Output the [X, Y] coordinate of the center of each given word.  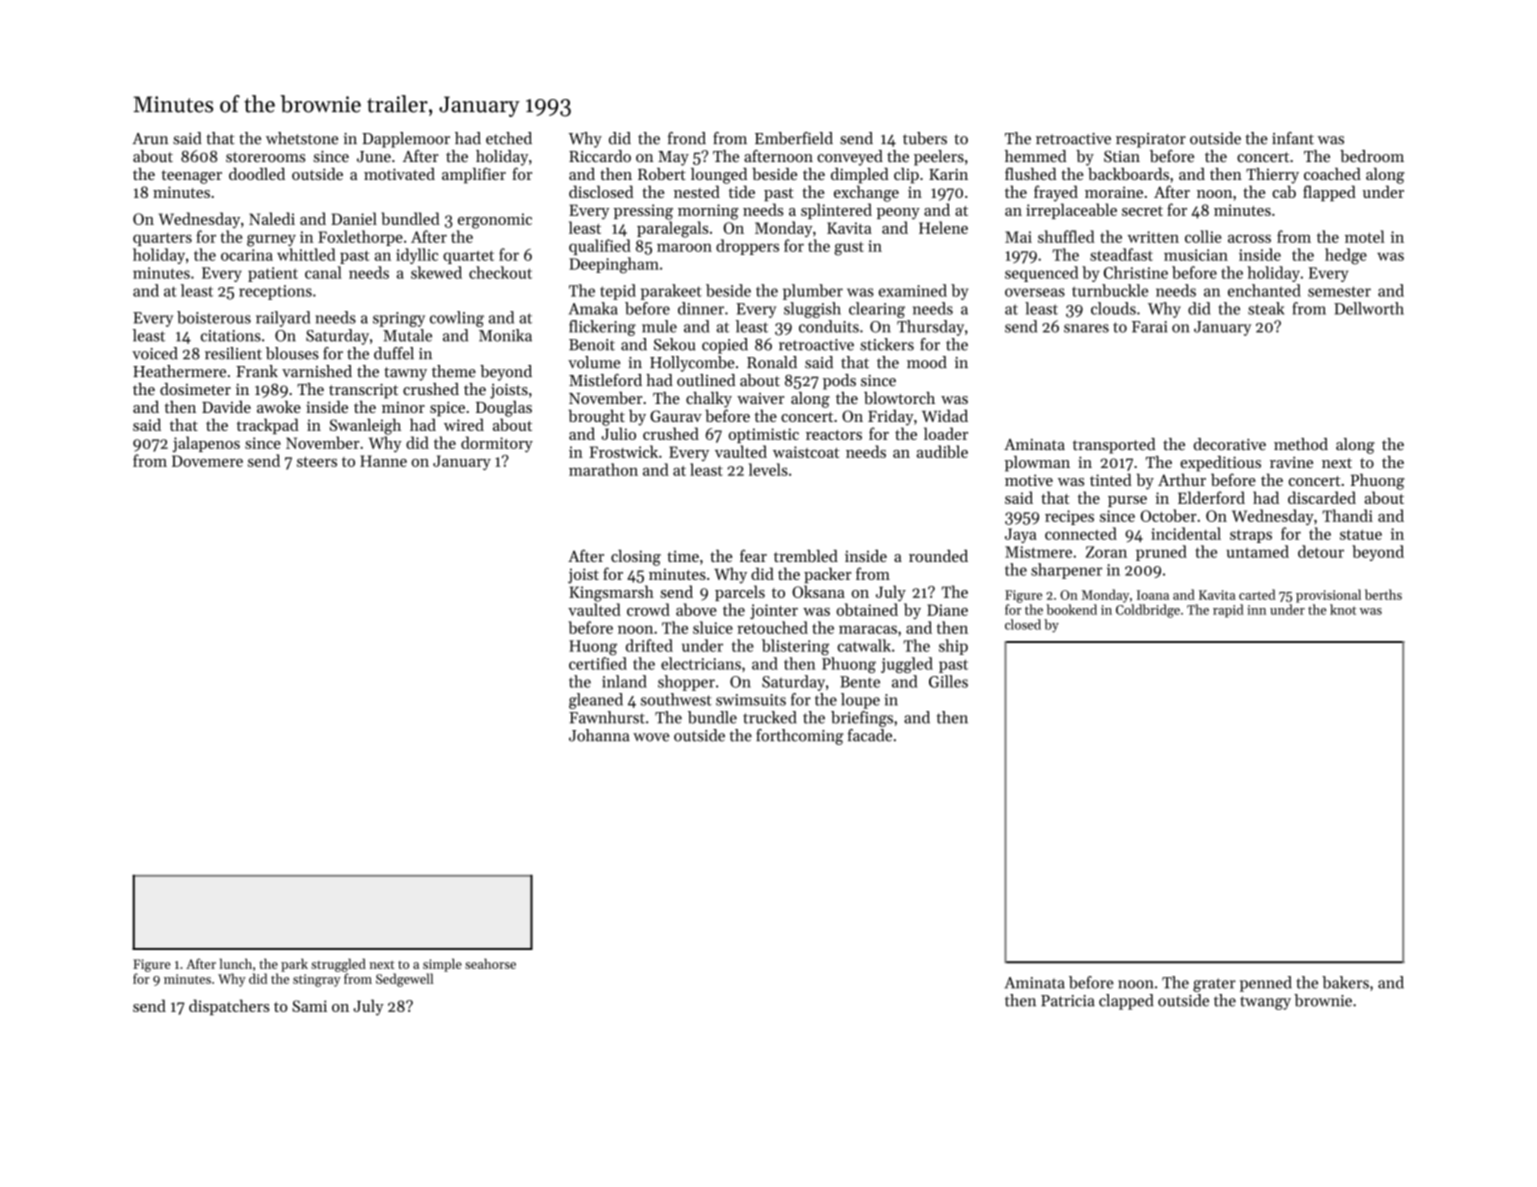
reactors [834, 435]
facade [870, 735]
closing [636, 558]
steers [317, 462]
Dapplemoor [406, 140]
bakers [1345, 982]
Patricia [1068, 1001]
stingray [317, 980]
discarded [1322, 497]
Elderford [1211, 497]
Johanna [599, 735]
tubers [925, 138]
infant [1293, 138]
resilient [233, 353]
